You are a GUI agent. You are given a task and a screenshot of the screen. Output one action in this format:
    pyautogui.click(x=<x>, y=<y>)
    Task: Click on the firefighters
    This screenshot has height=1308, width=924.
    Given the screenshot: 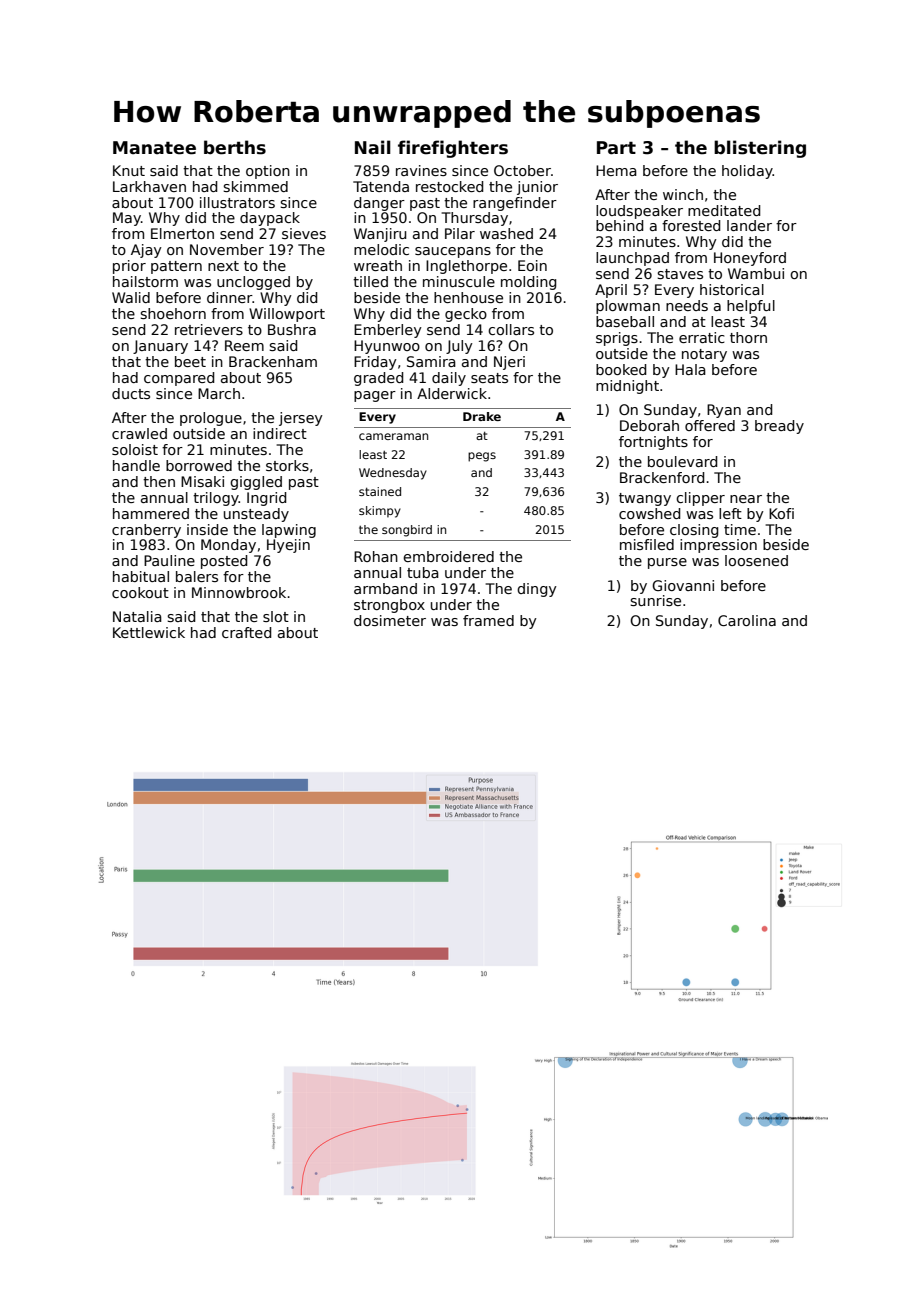 What is the action you would take?
    pyautogui.click(x=453, y=149)
